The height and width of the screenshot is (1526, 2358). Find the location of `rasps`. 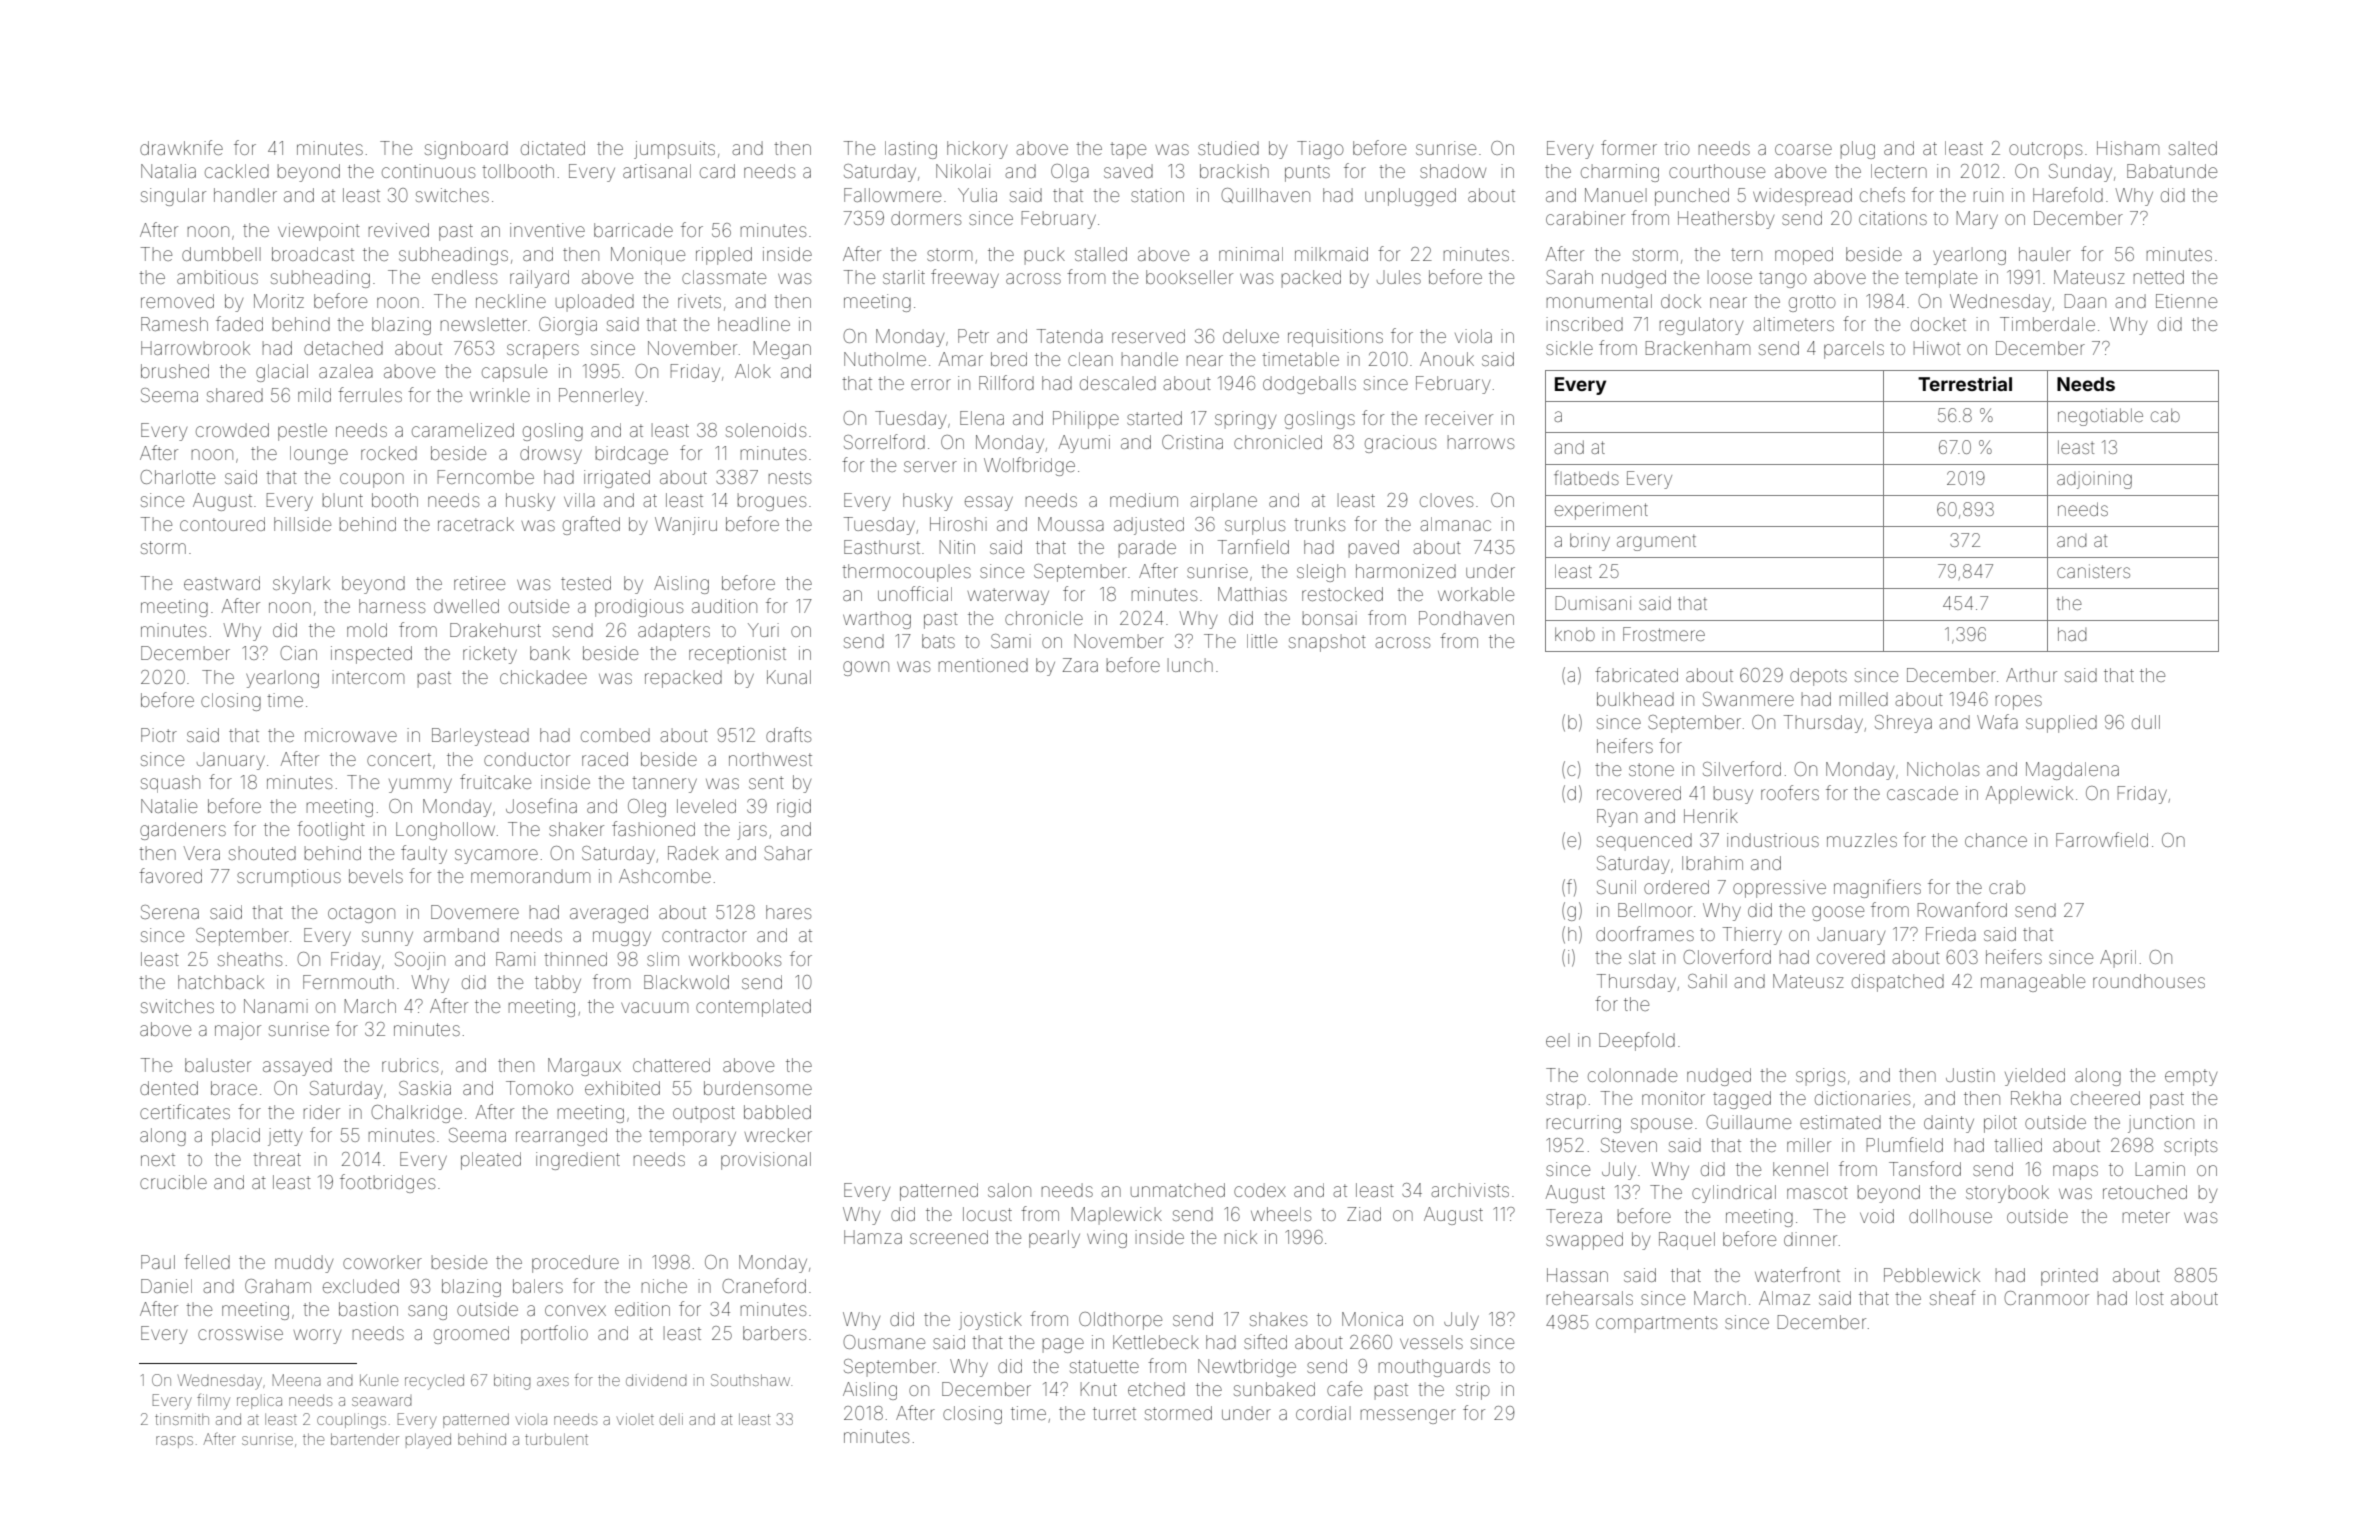

rasps is located at coordinates (174, 1442).
